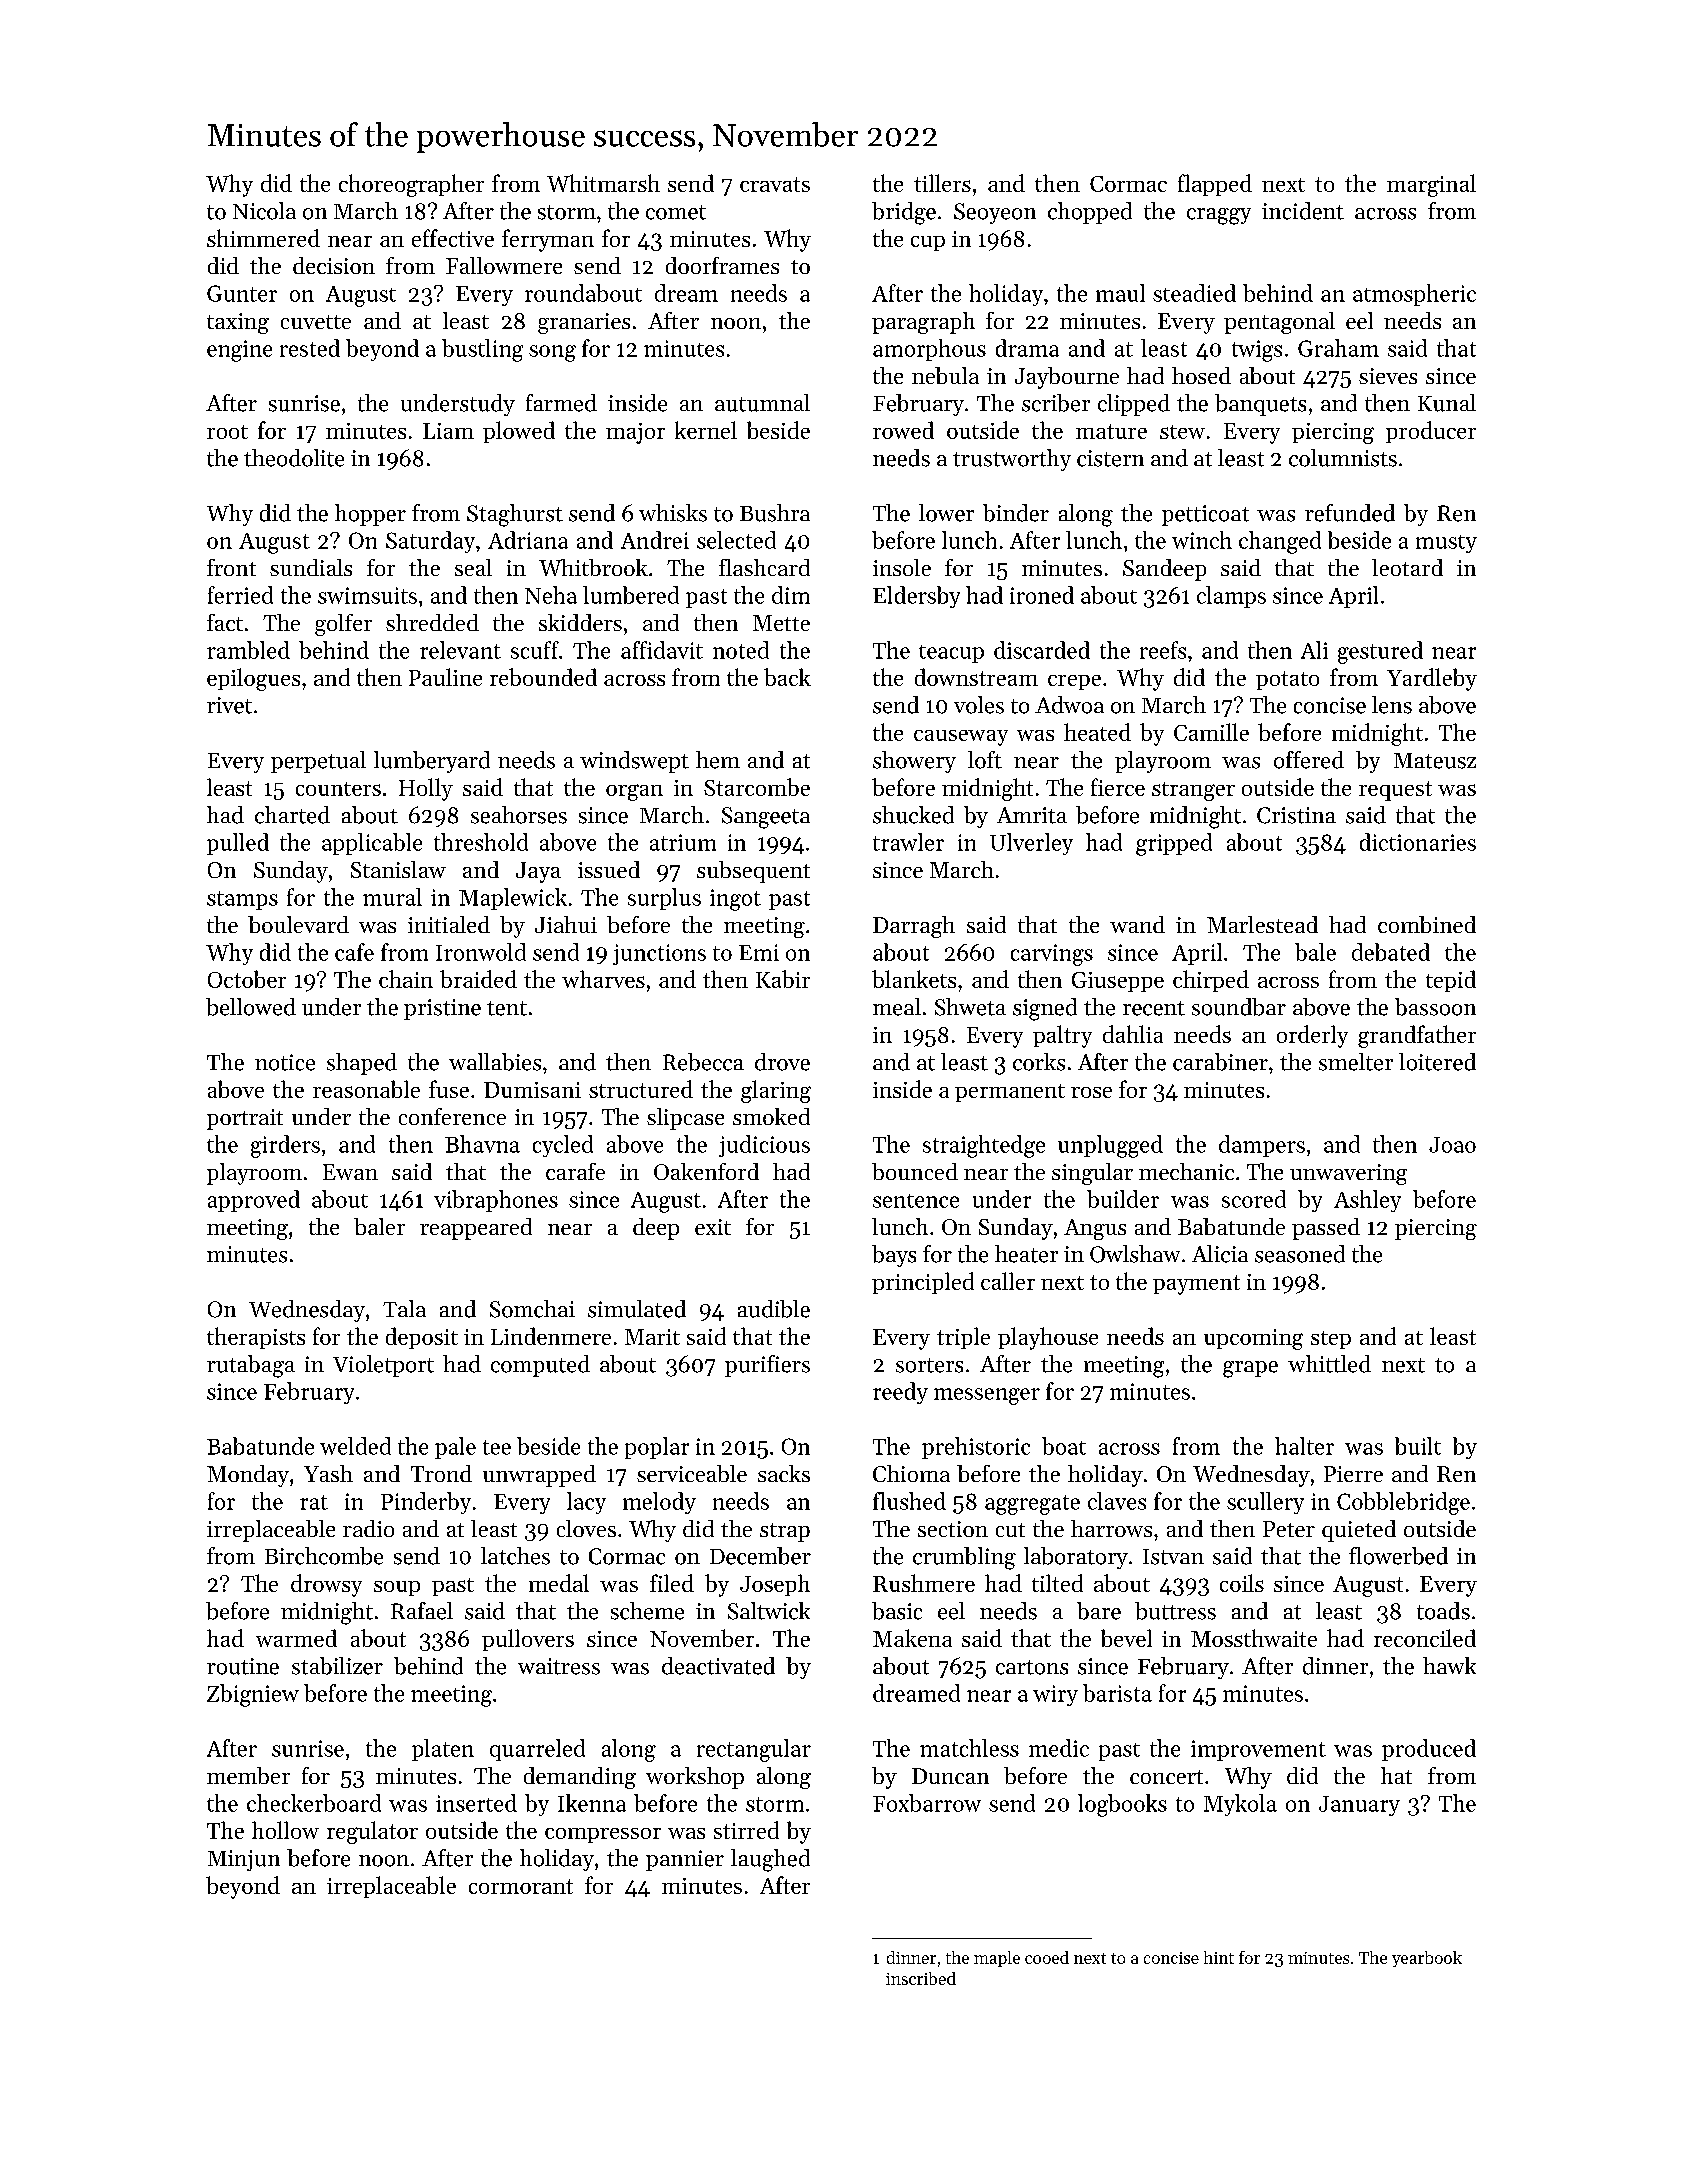 The image size is (1683, 2178). I want to click on stabilizer, so click(337, 1666).
